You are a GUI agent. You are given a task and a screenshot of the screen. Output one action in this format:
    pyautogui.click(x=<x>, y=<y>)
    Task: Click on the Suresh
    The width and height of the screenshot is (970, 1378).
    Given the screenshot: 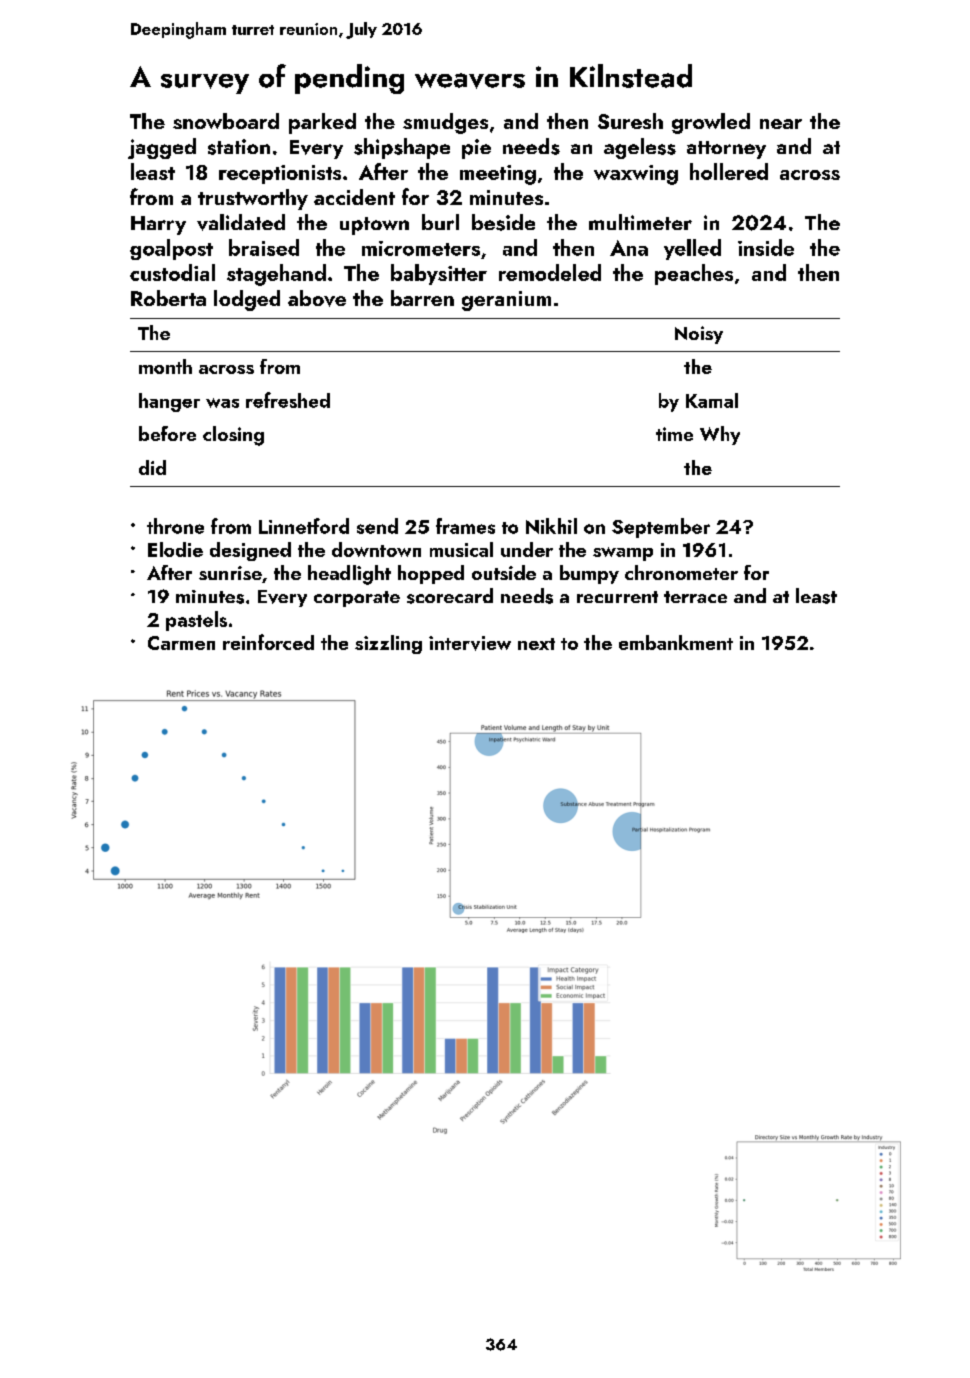 What is the action you would take?
    pyautogui.click(x=630, y=121)
